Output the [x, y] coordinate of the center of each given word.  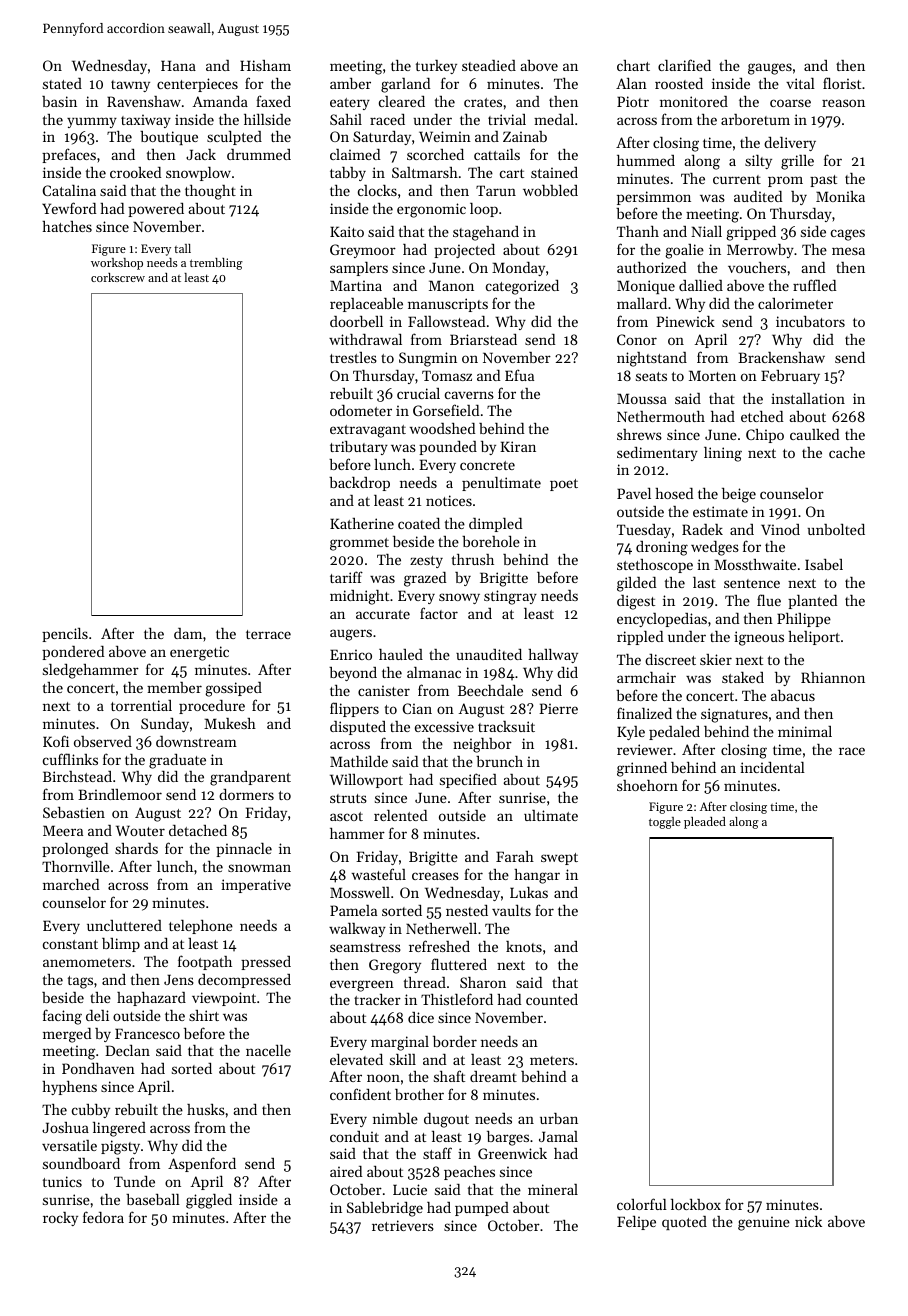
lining [723, 454]
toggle [665, 823]
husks [206, 1109]
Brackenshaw [781, 357]
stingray [510, 597]
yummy [92, 122]
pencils [65, 635]
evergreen [362, 986]
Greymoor [363, 251]
